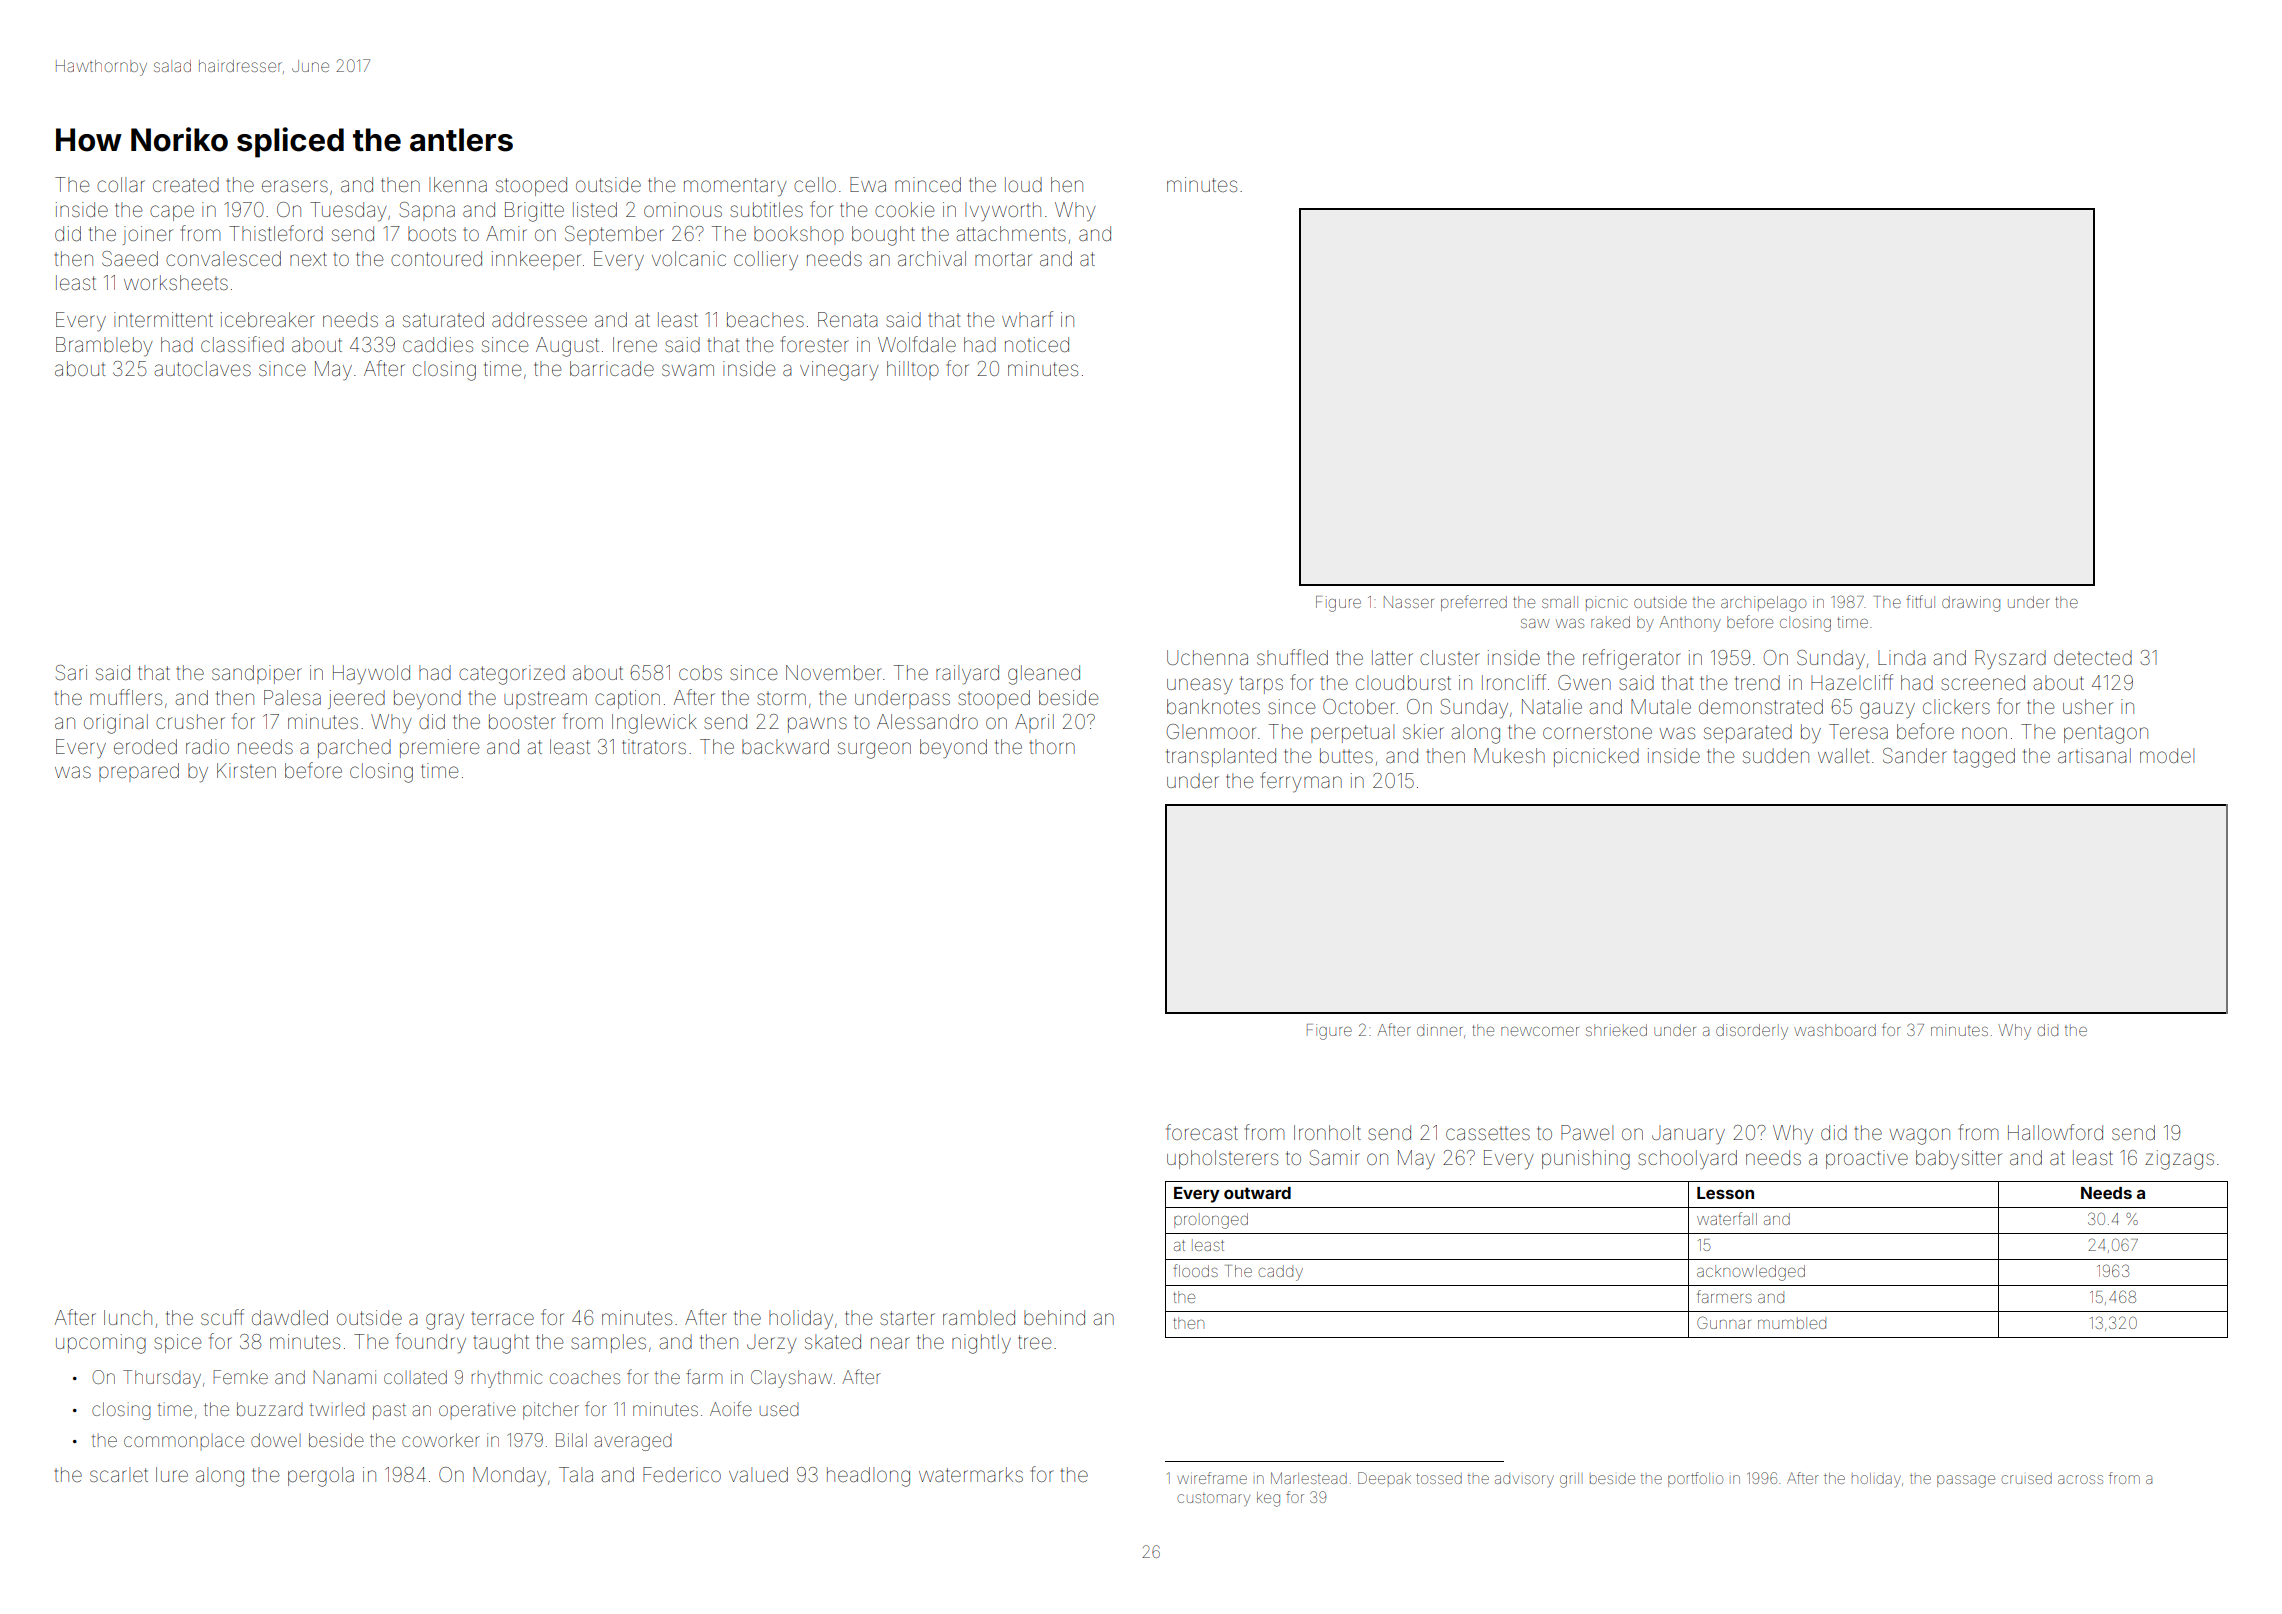 The width and height of the image is (2282, 1614). I want to click on forecast, so click(1202, 1132).
